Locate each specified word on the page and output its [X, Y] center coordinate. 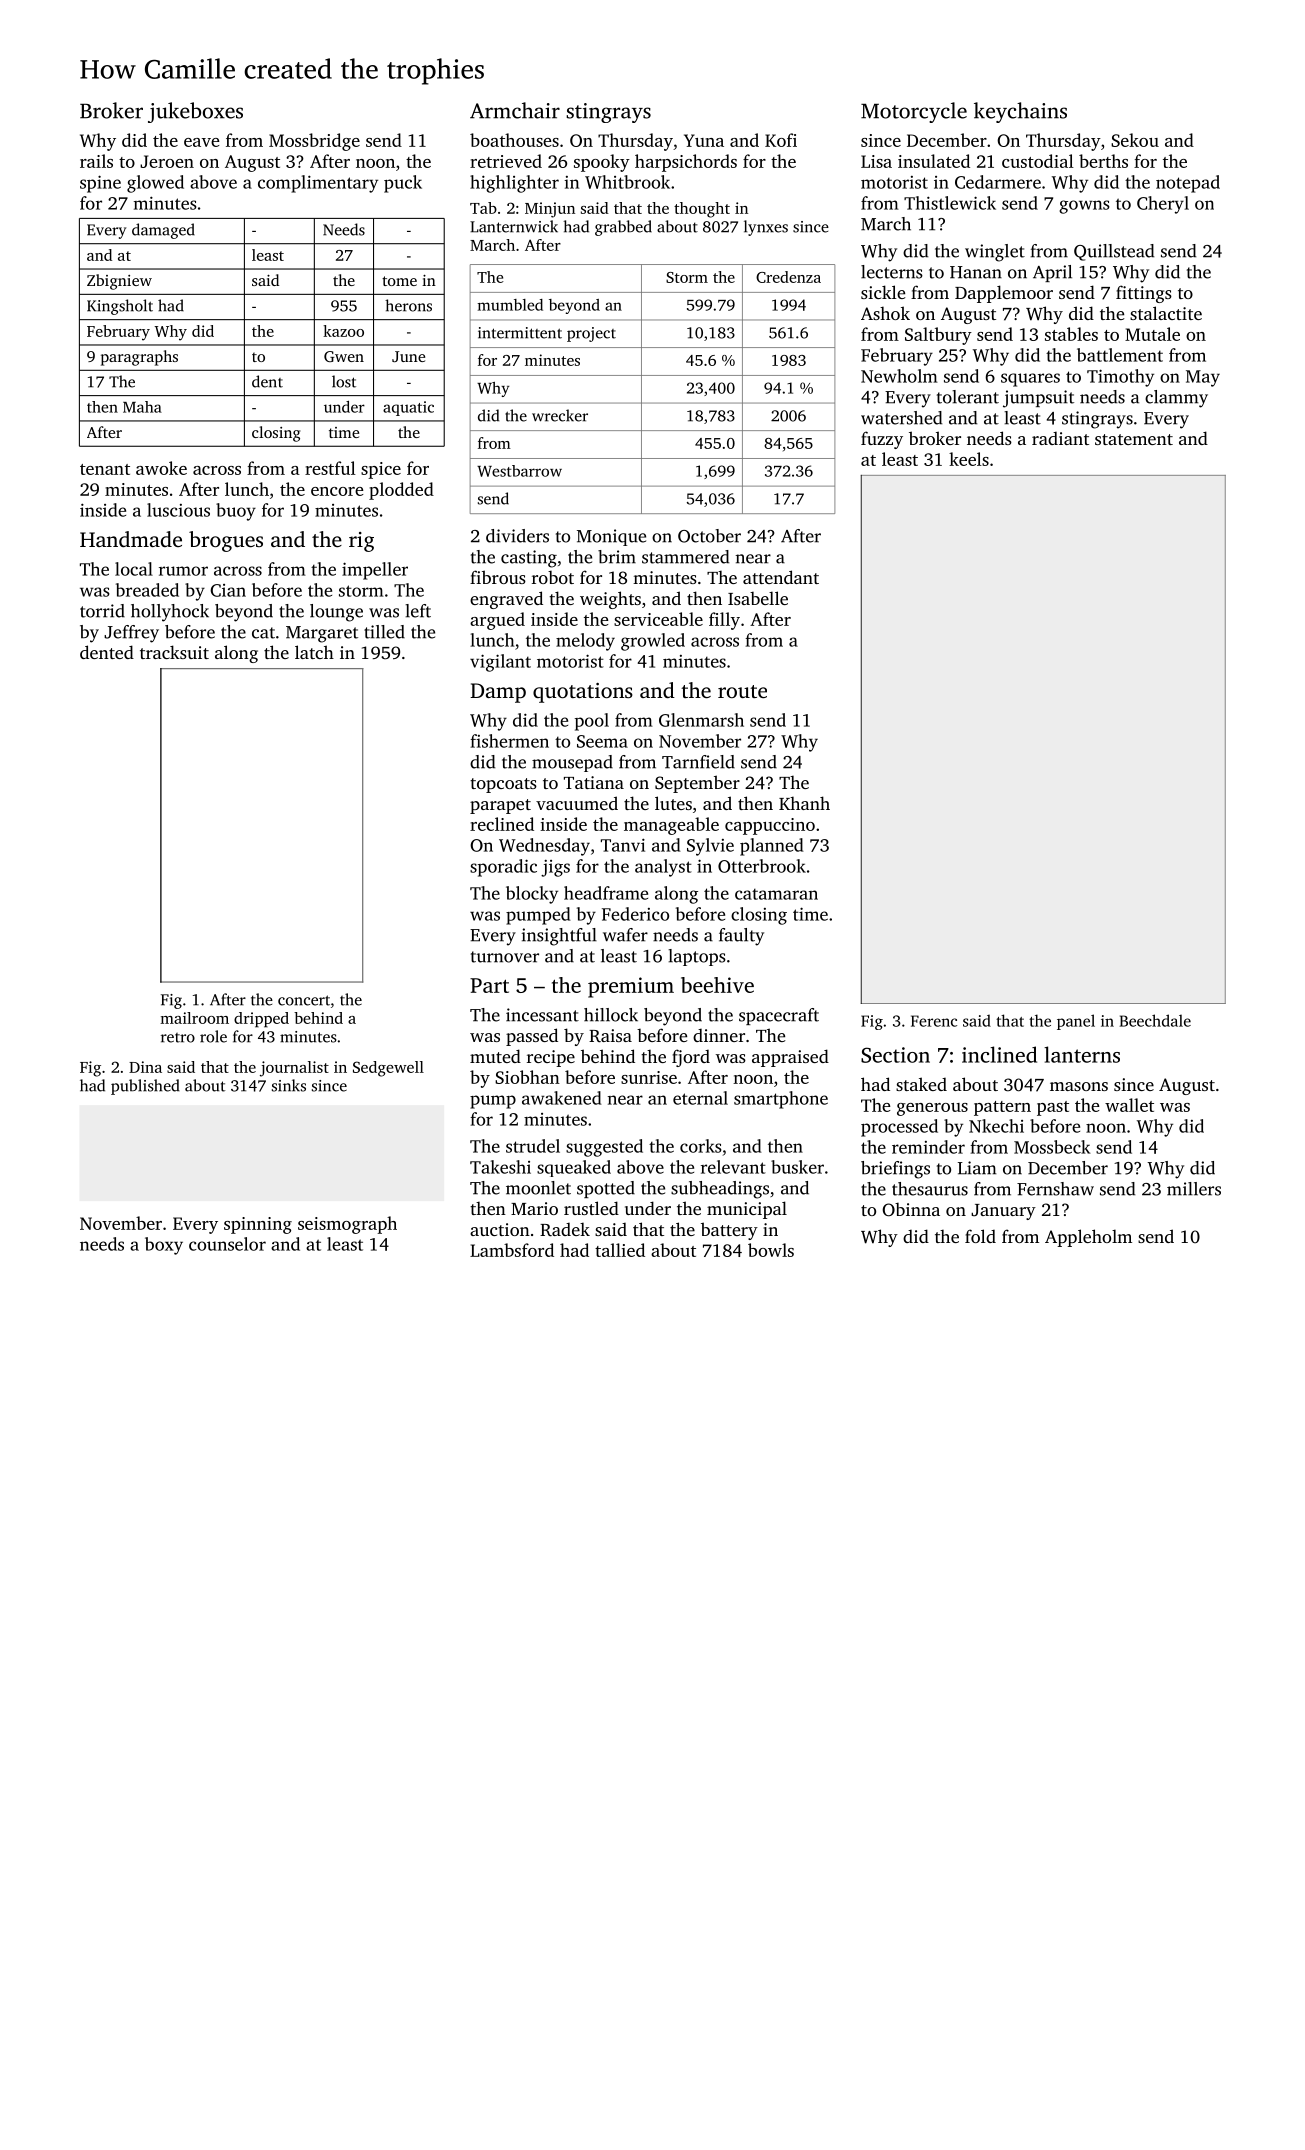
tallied [620, 1250]
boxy [164, 1246]
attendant [781, 577]
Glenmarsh [701, 720]
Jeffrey [131, 634]
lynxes [766, 228]
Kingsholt [120, 307]
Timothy [1120, 378]
